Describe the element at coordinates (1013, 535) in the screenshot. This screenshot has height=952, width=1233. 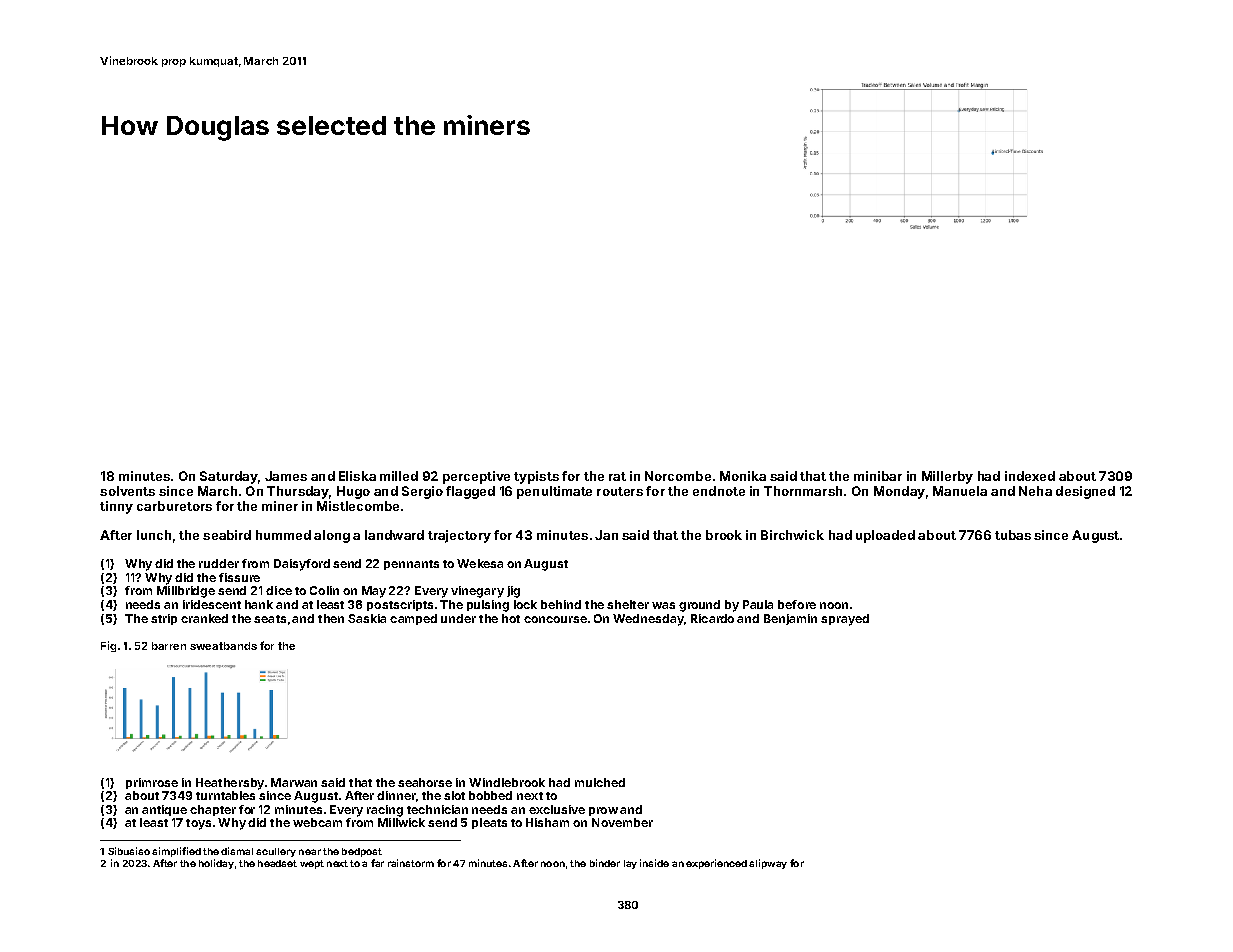
I see `tubas` at that location.
